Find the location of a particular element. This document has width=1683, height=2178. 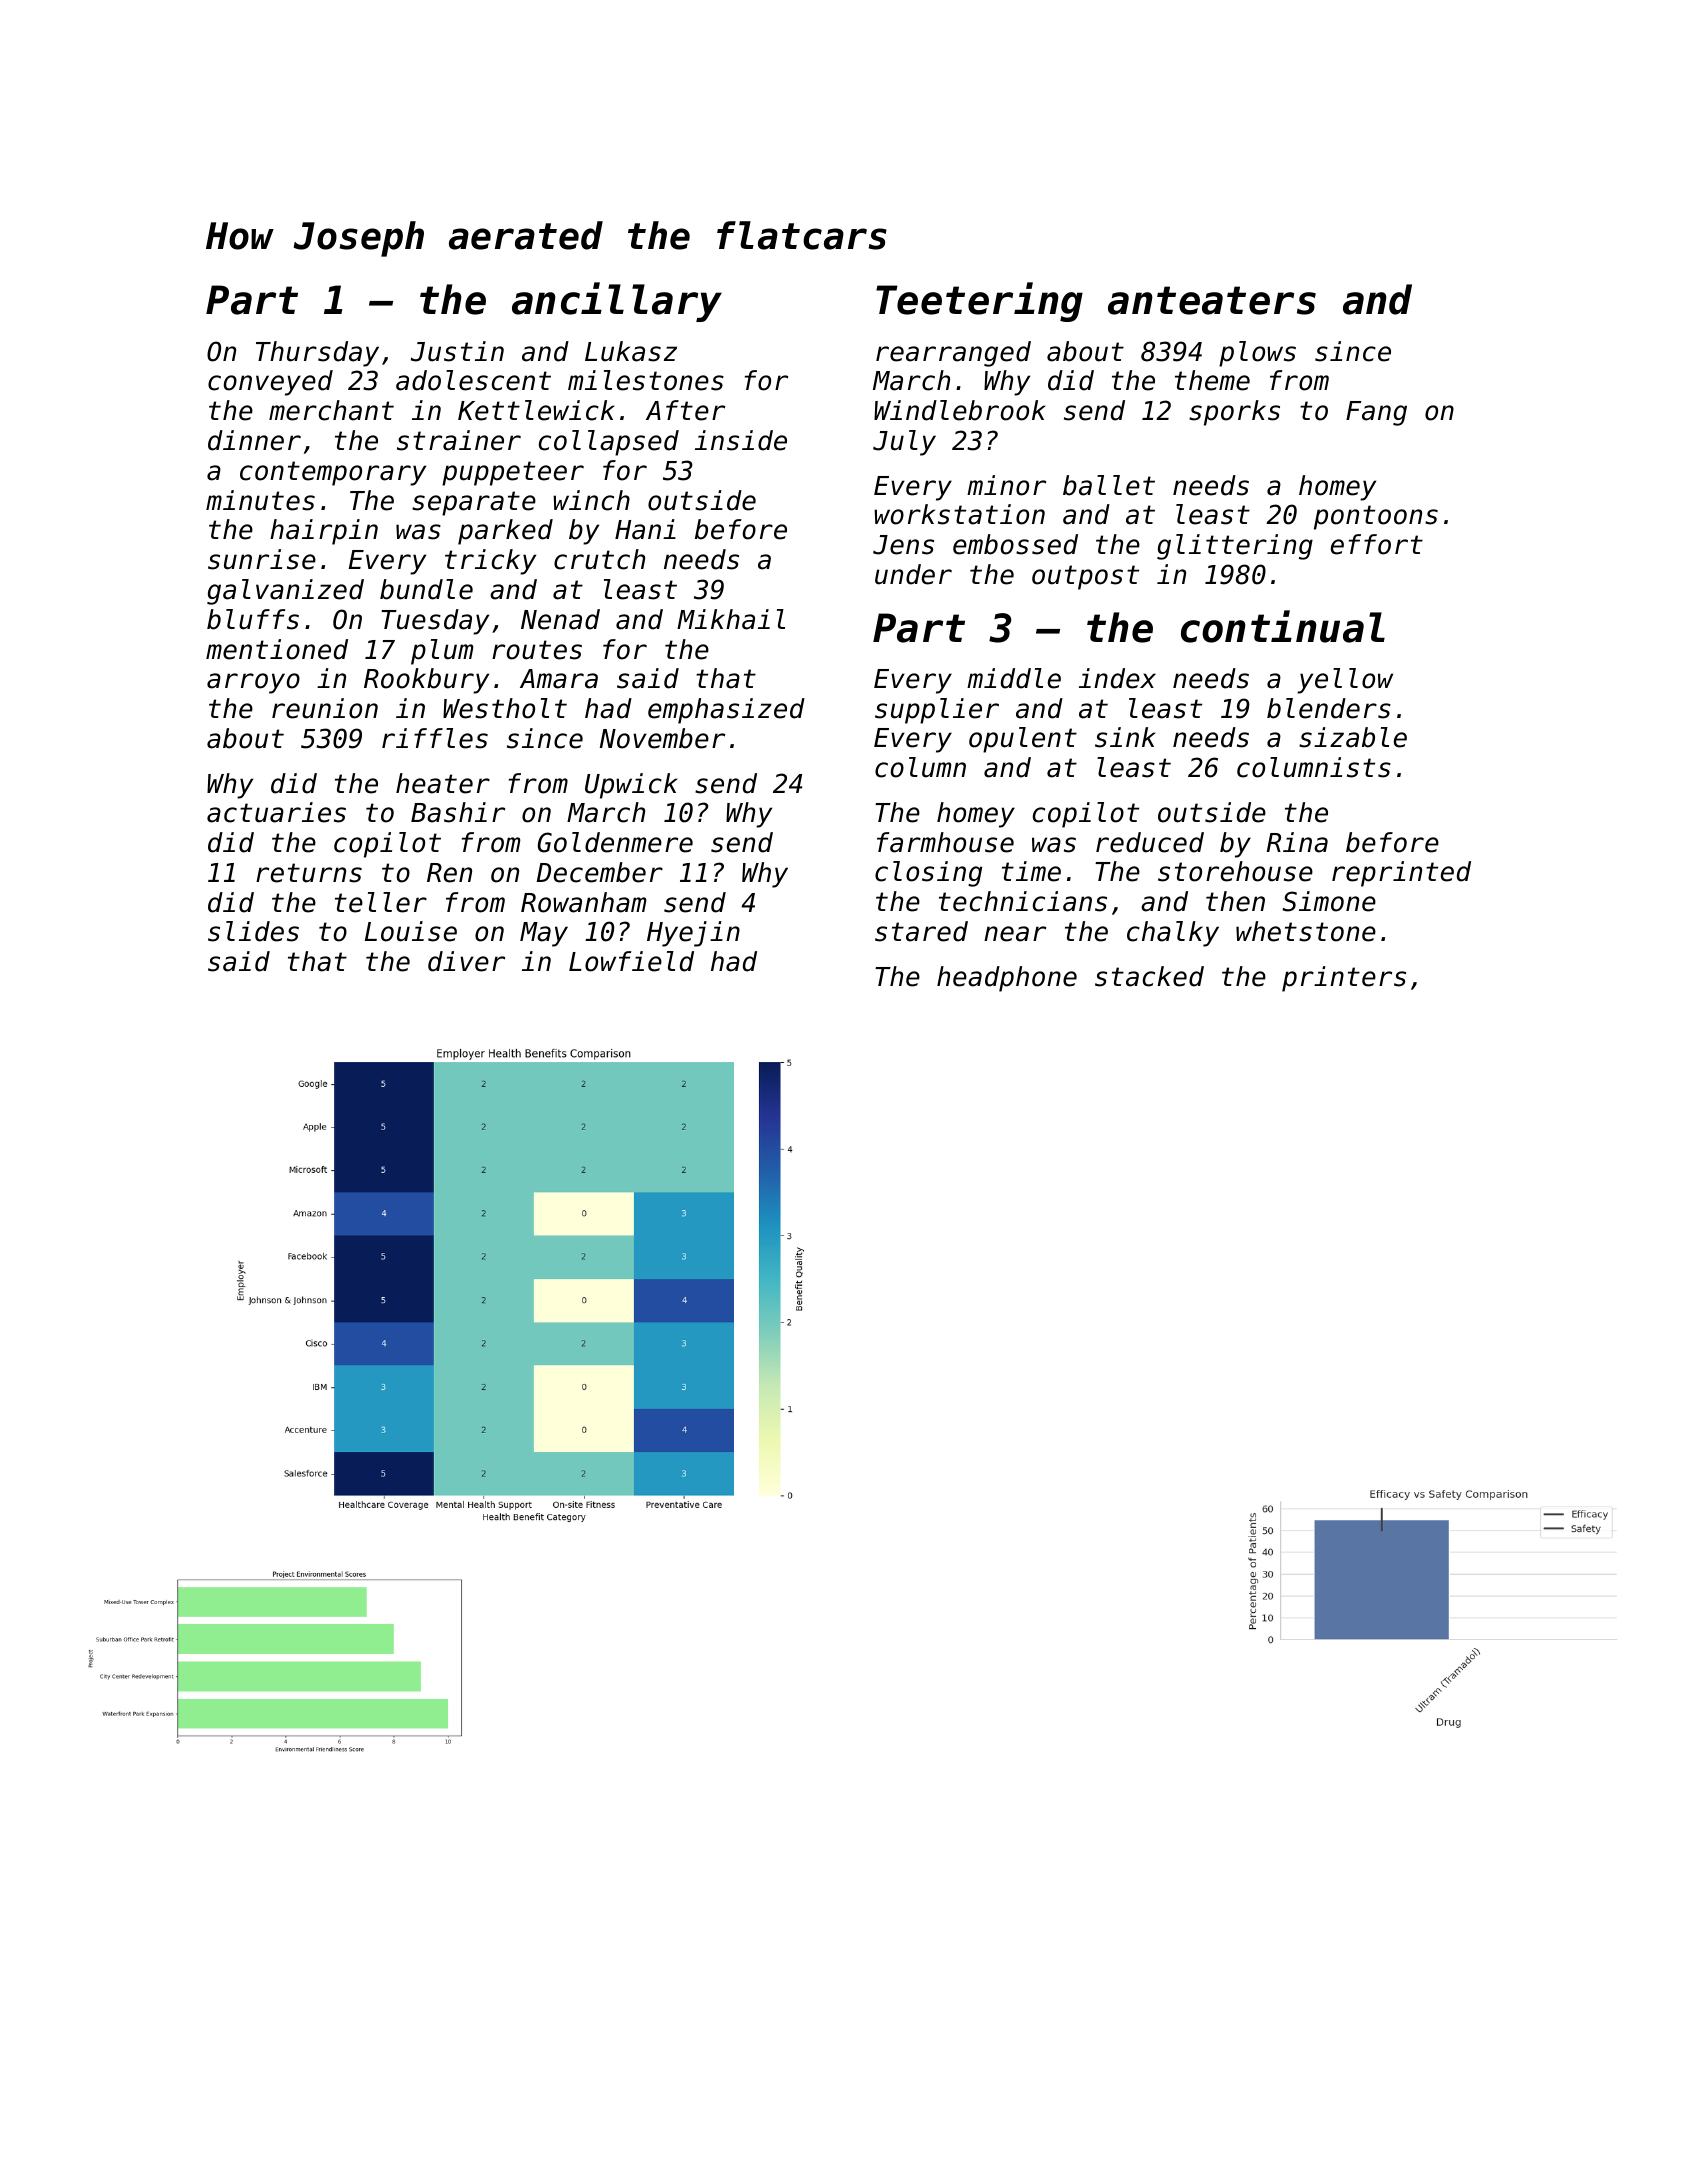

anteaters is located at coordinates (1212, 300).
